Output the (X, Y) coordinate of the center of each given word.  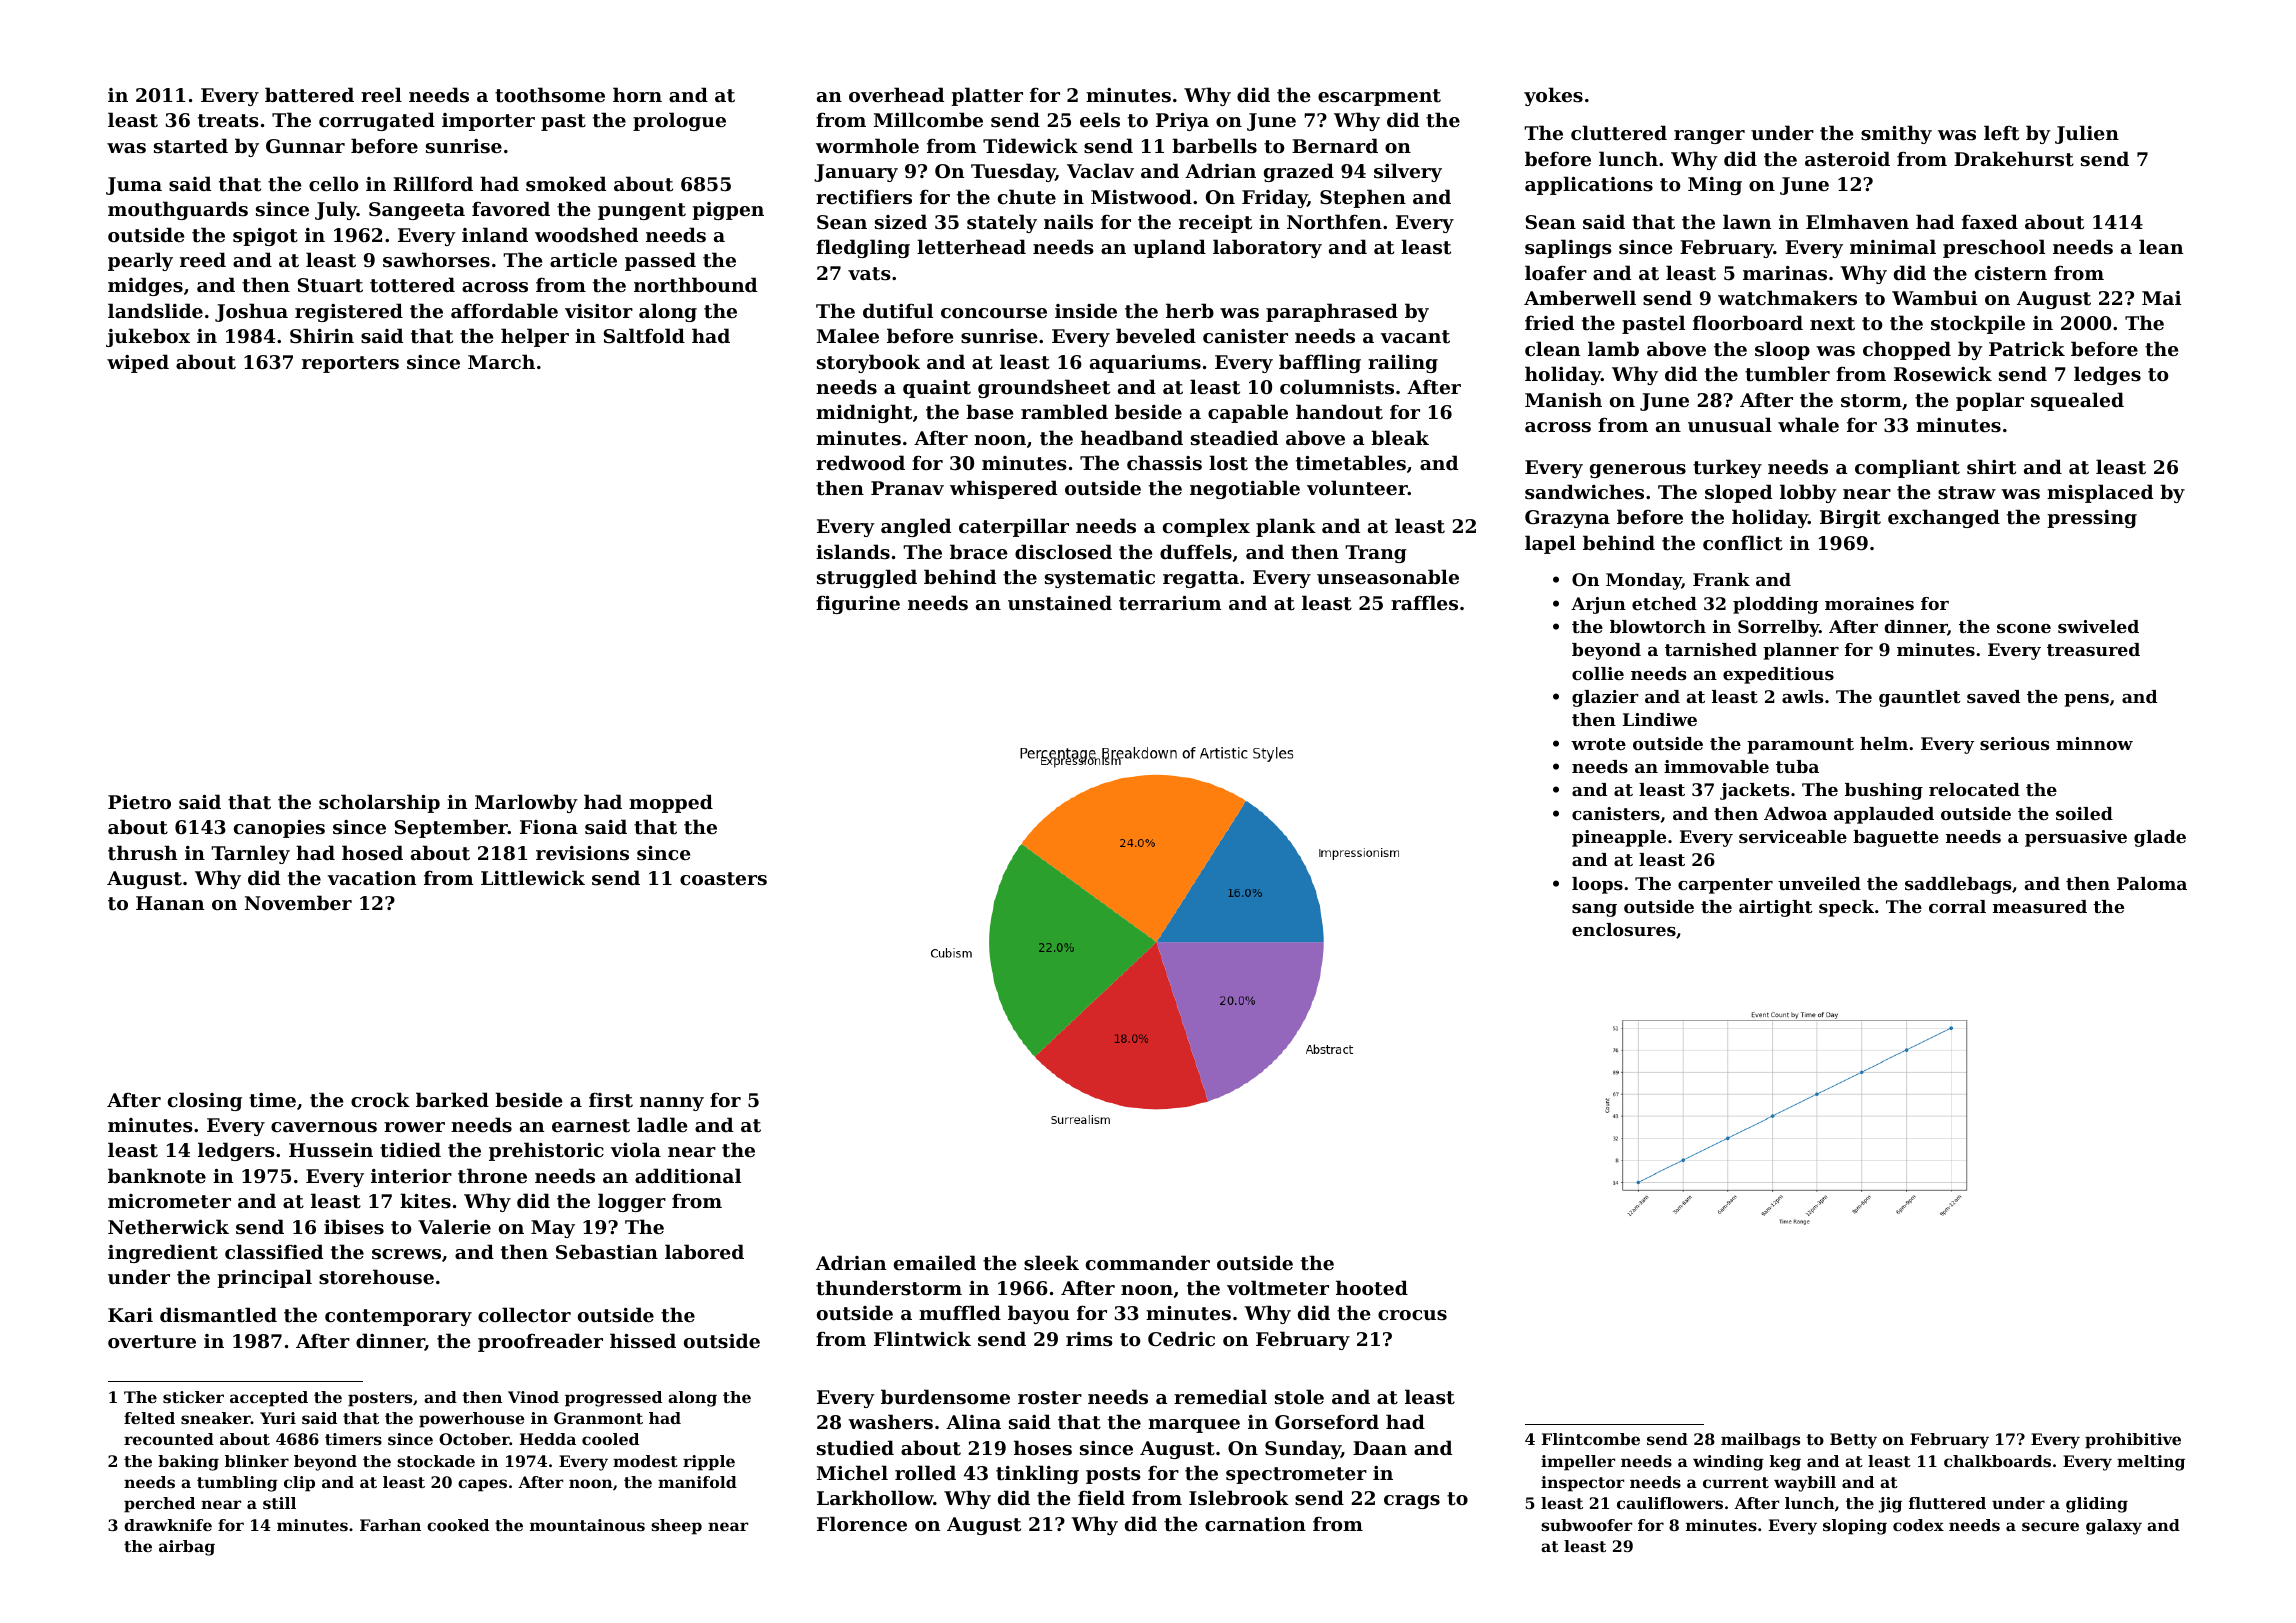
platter (987, 96)
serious (2014, 743)
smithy (1896, 134)
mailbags (1760, 1441)
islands (853, 551)
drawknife (168, 1525)
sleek (1051, 1262)
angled (916, 527)
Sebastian (607, 1252)
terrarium (1170, 603)
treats (228, 121)
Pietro (139, 802)
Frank (1721, 579)
